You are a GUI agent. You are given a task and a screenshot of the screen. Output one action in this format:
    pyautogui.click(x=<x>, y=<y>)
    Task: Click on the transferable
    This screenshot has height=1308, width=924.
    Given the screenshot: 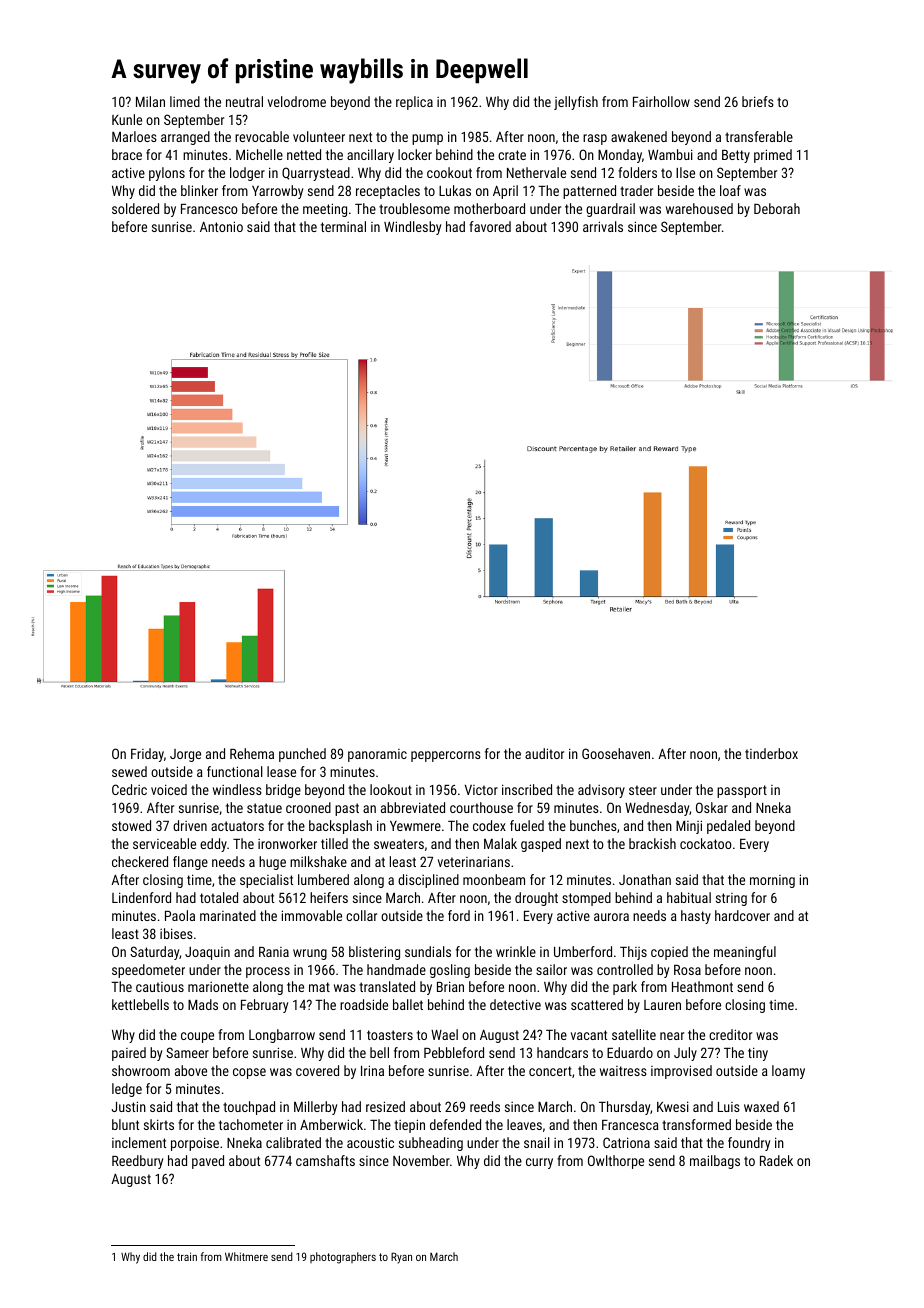 What is the action you would take?
    pyautogui.click(x=759, y=136)
